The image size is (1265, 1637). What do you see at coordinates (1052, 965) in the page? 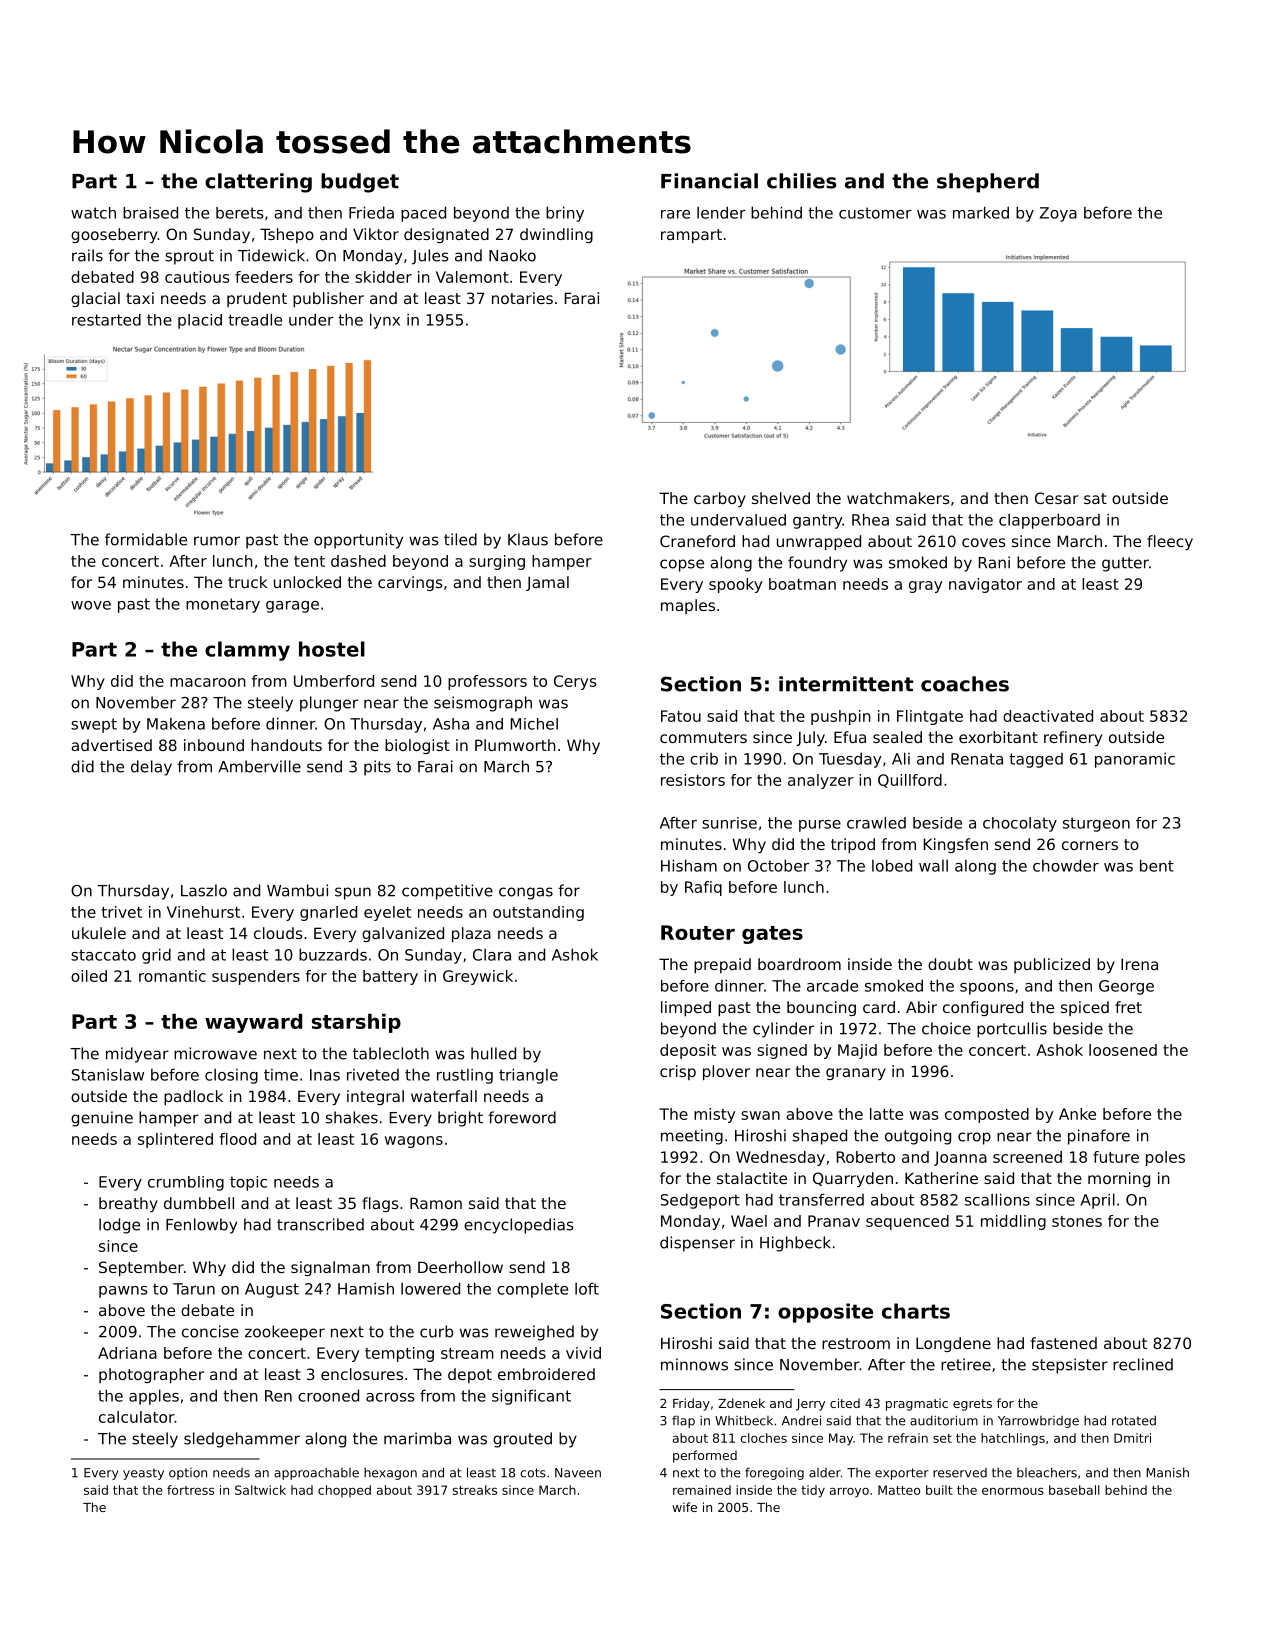
I see `publicized` at bounding box center [1052, 965].
